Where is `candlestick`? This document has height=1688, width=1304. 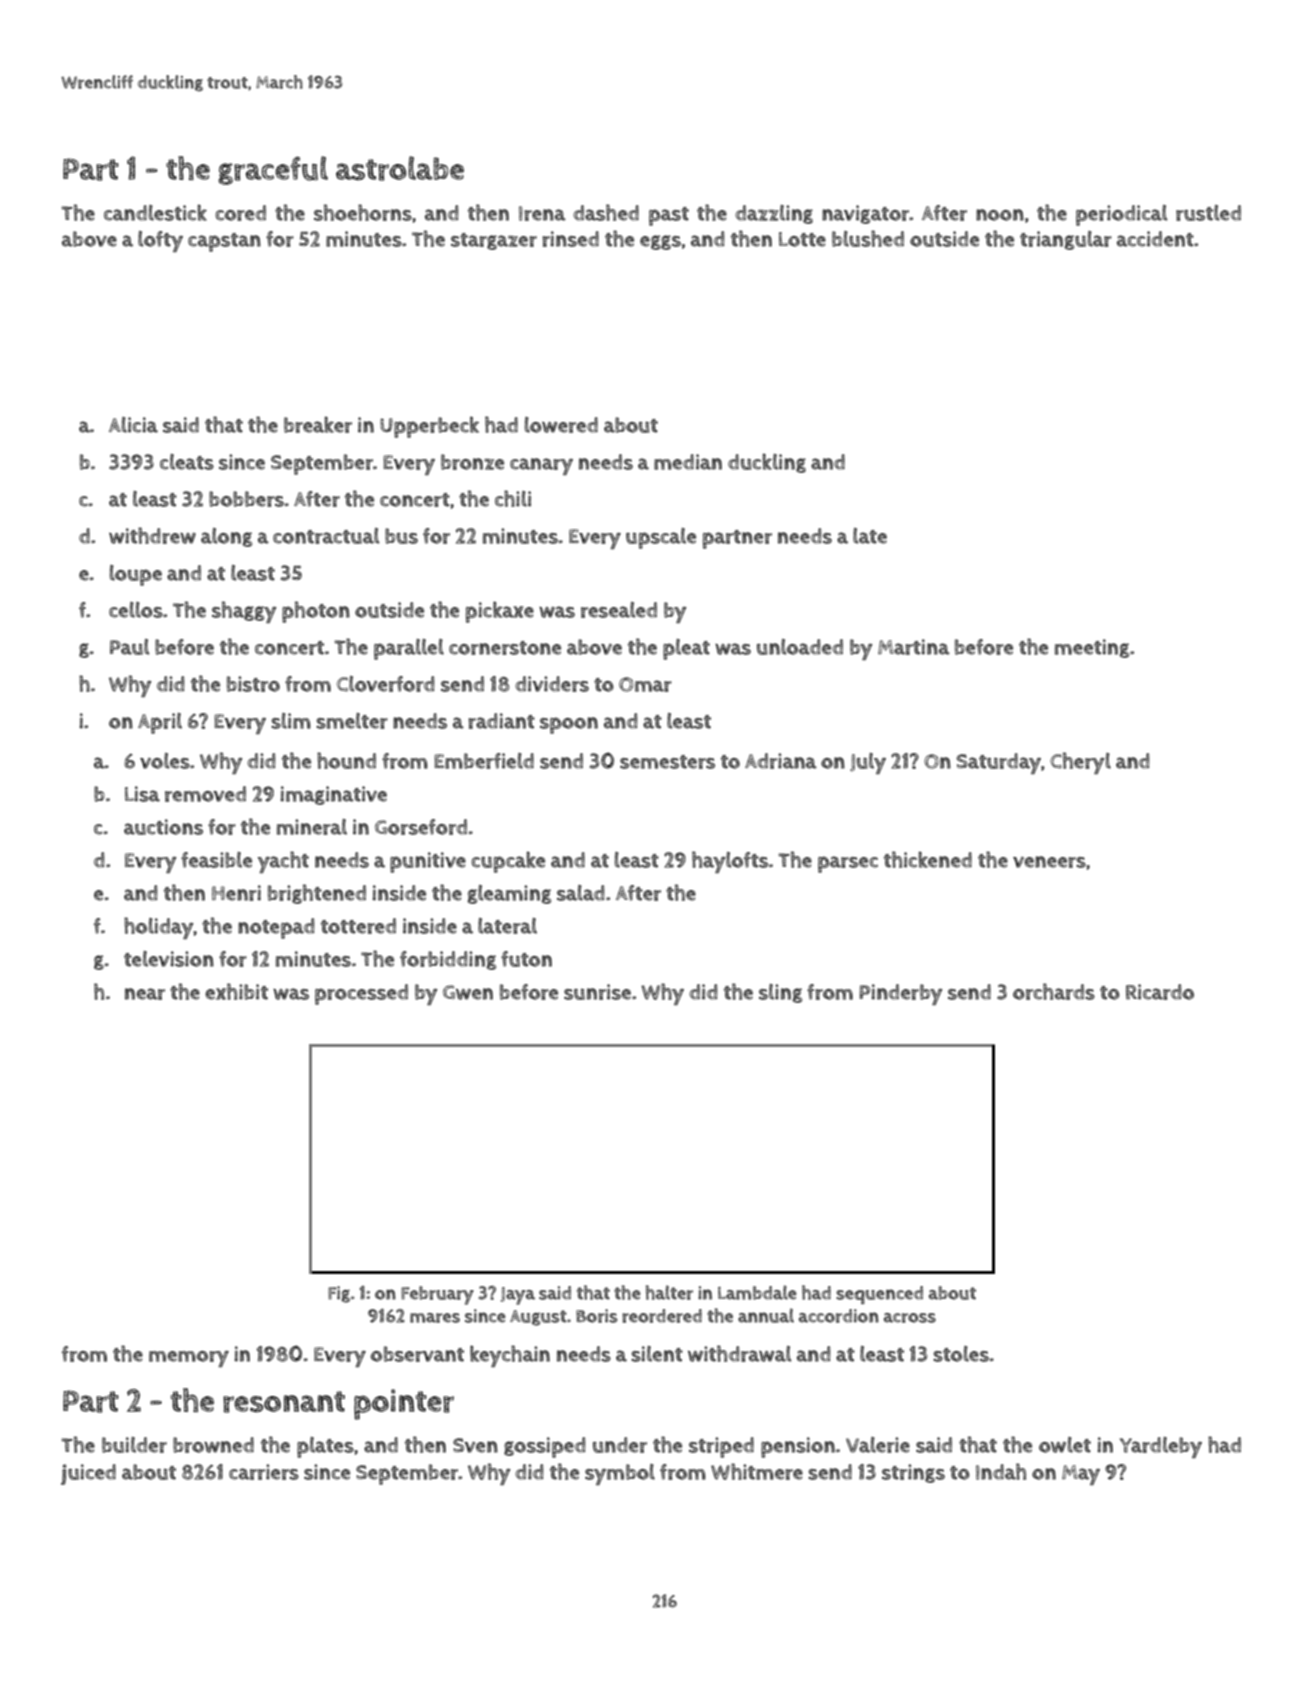 candlestick is located at coordinates (155, 212).
